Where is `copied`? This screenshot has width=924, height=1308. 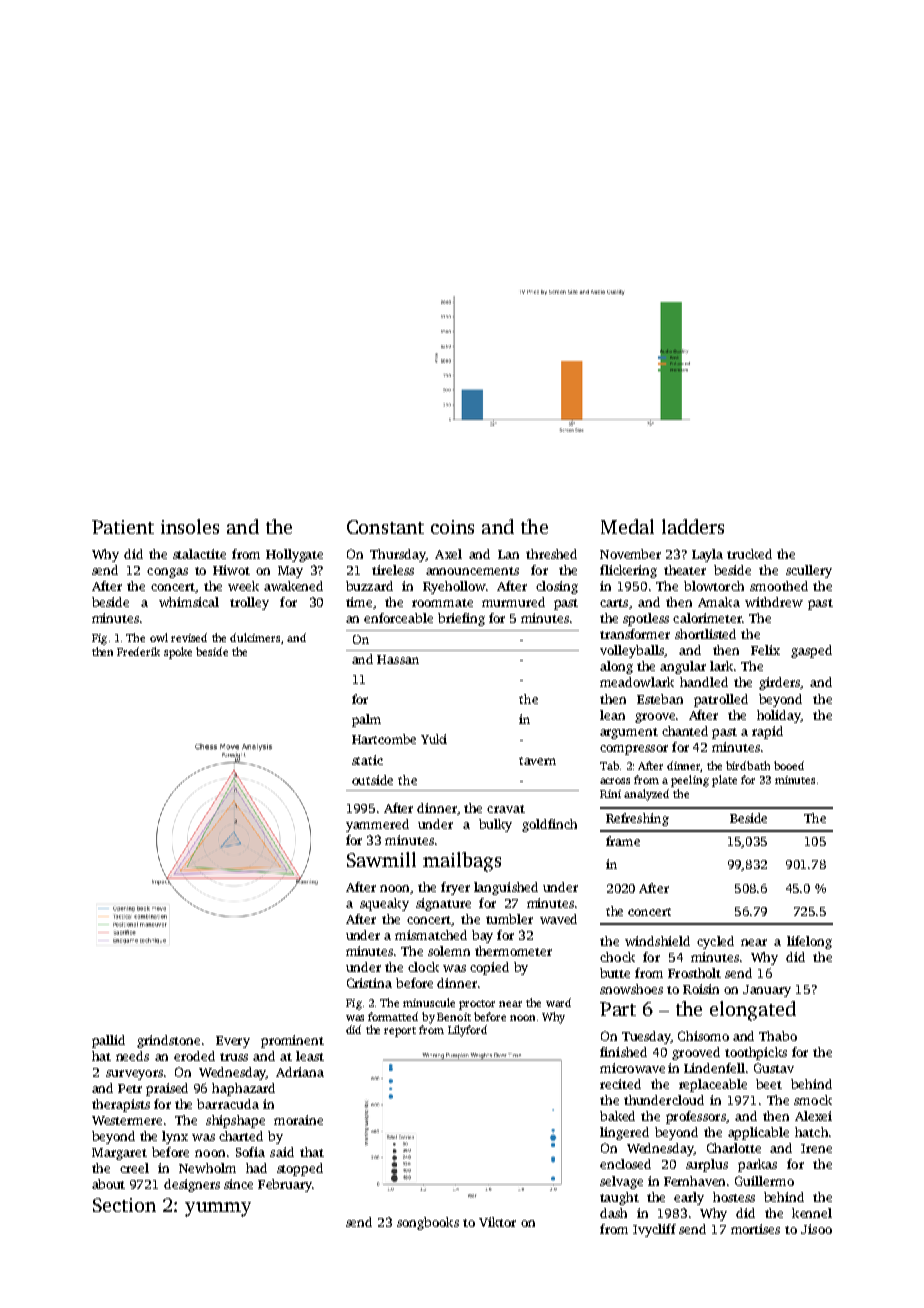 copied is located at coordinates (489, 968).
